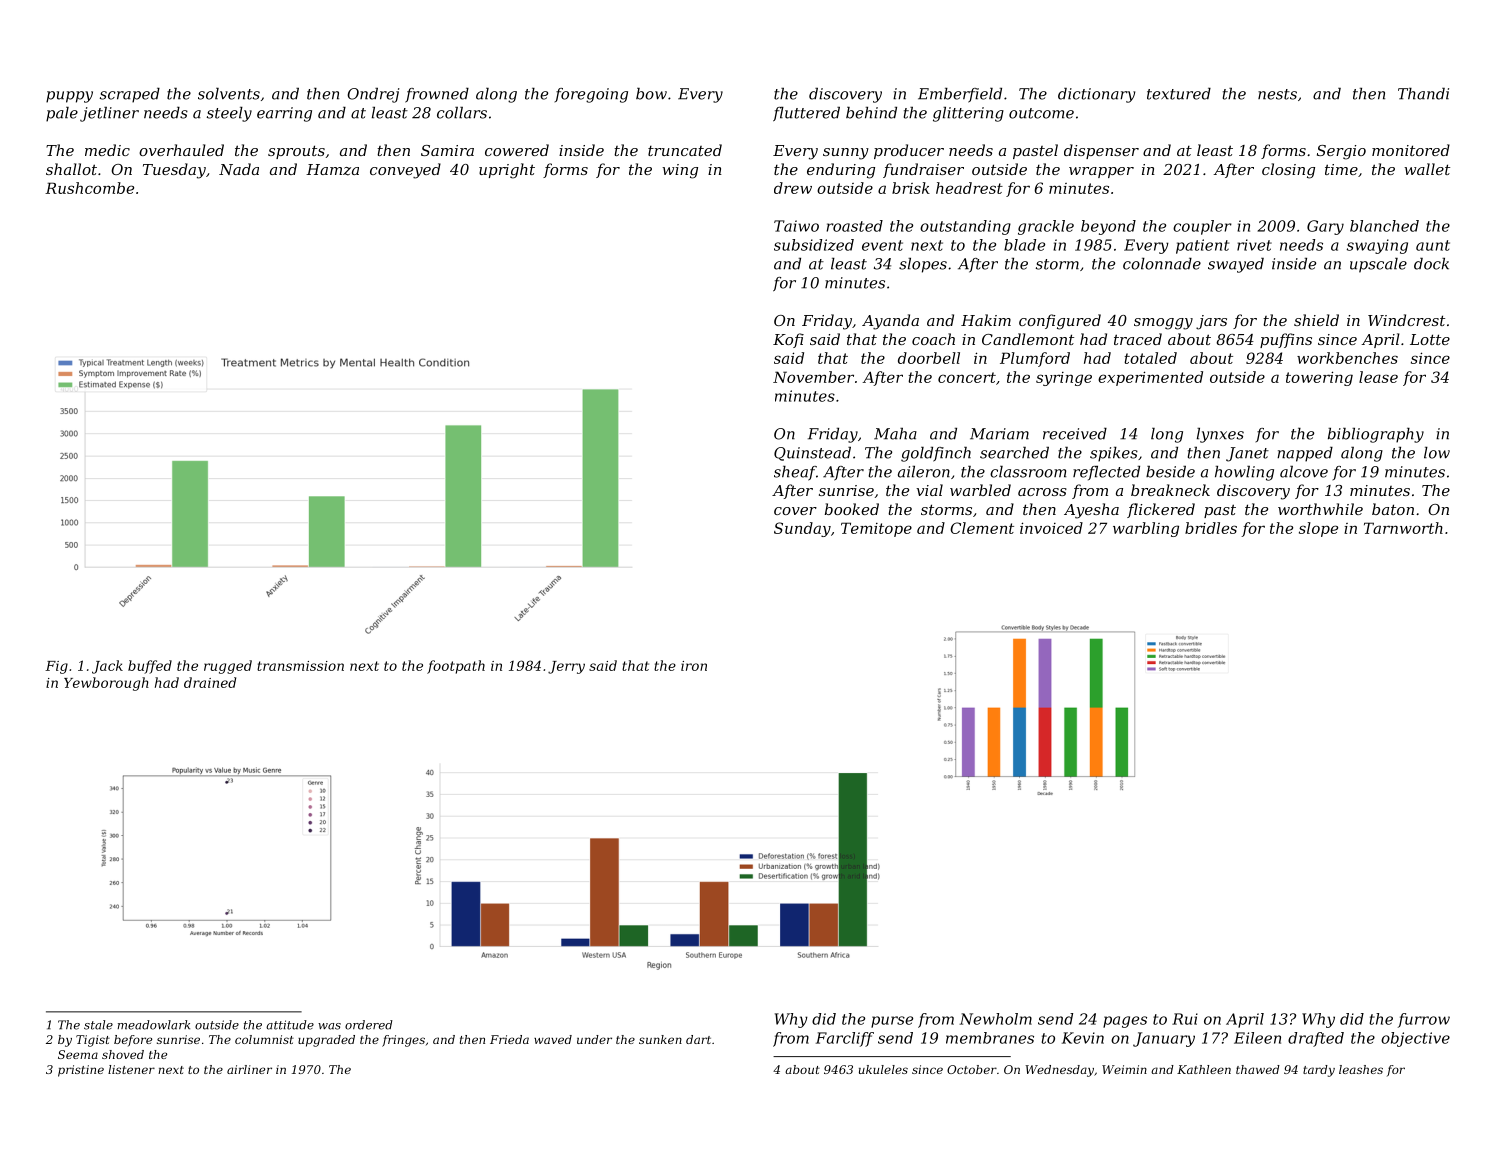 The height and width of the screenshot is (1156, 1496). Describe the element at coordinates (876, 529) in the screenshot. I see `Temitope` at that location.
